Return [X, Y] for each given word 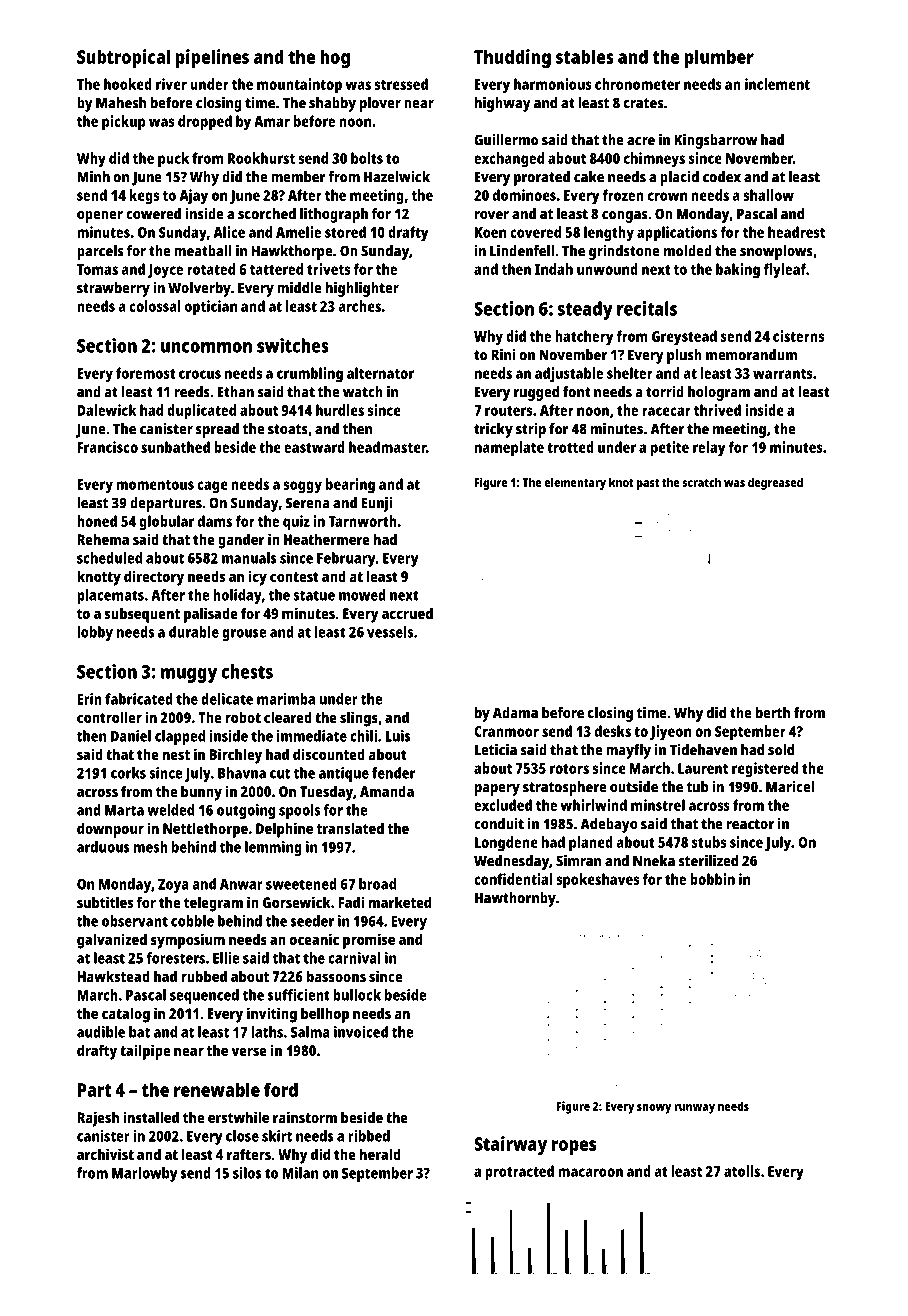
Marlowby [145, 1174]
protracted [519, 1173]
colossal [155, 306]
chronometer [637, 84]
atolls [742, 1171]
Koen [490, 232]
